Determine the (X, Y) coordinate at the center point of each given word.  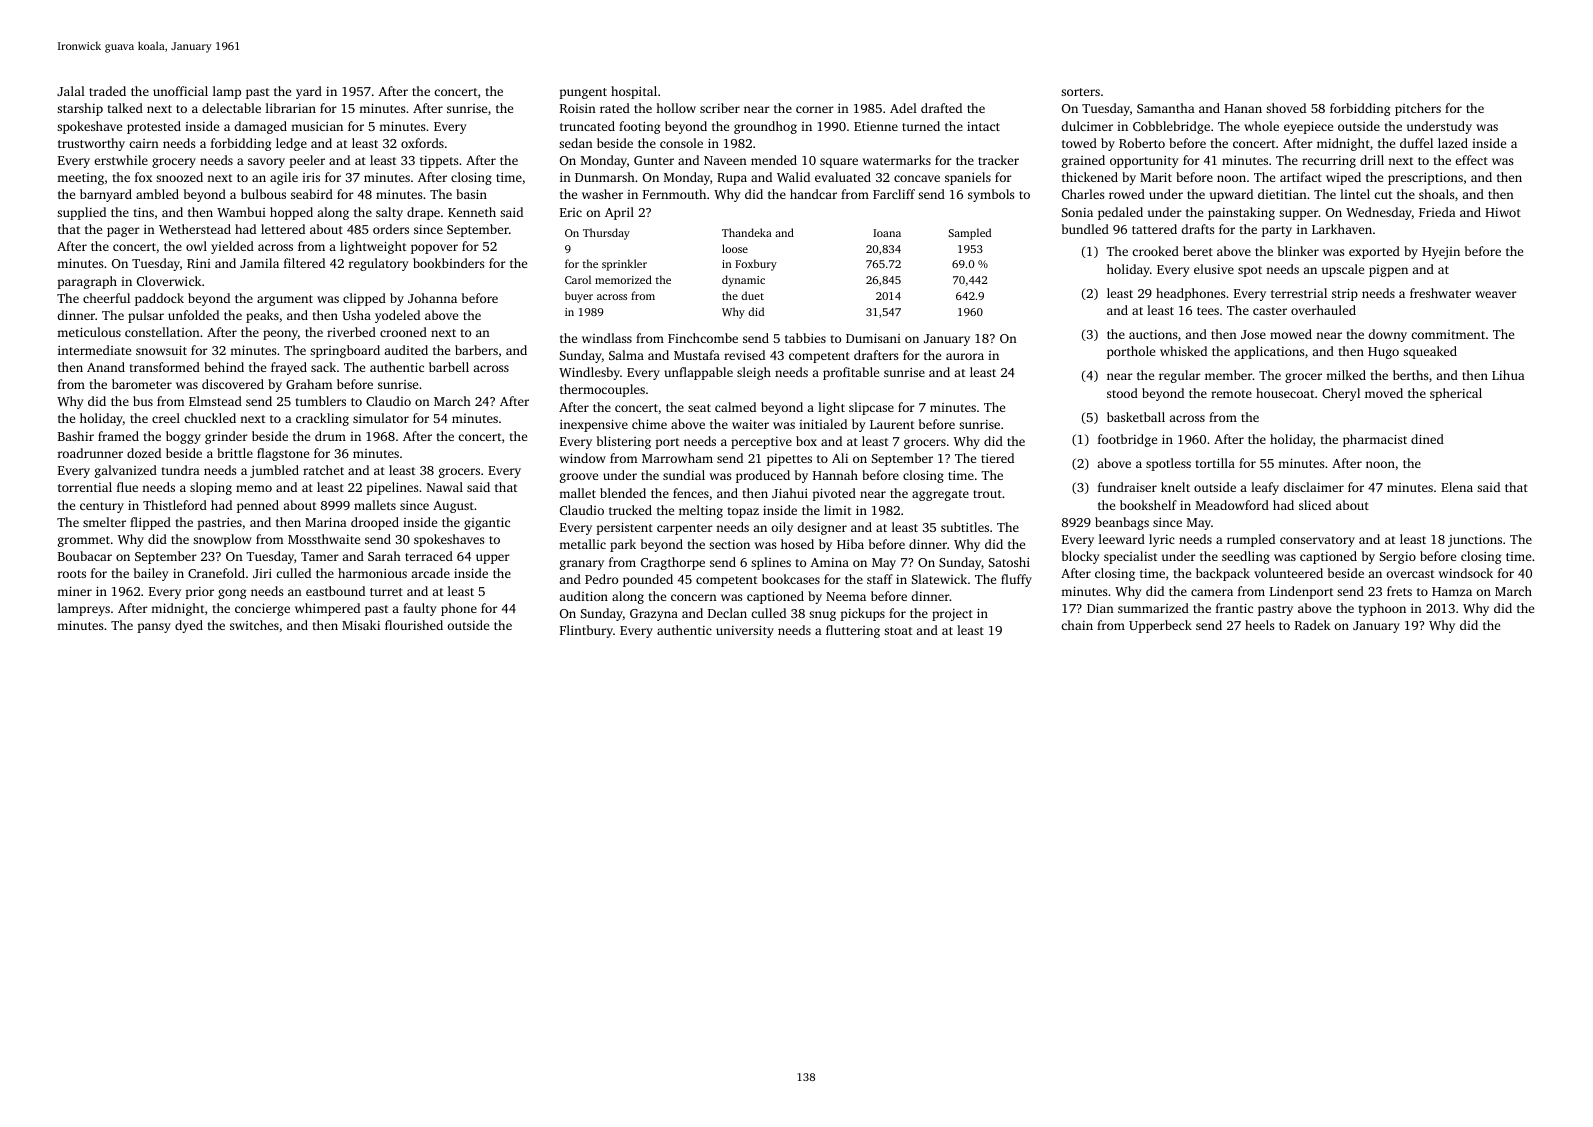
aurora (965, 356)
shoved (1286, 108)
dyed (189, 626)
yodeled (397, 316)
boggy (183, 437)
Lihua (1508, 375)
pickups (862, 614)
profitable (851, 373)
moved (1384, 393)
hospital (634, 92)
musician (317, 126)
